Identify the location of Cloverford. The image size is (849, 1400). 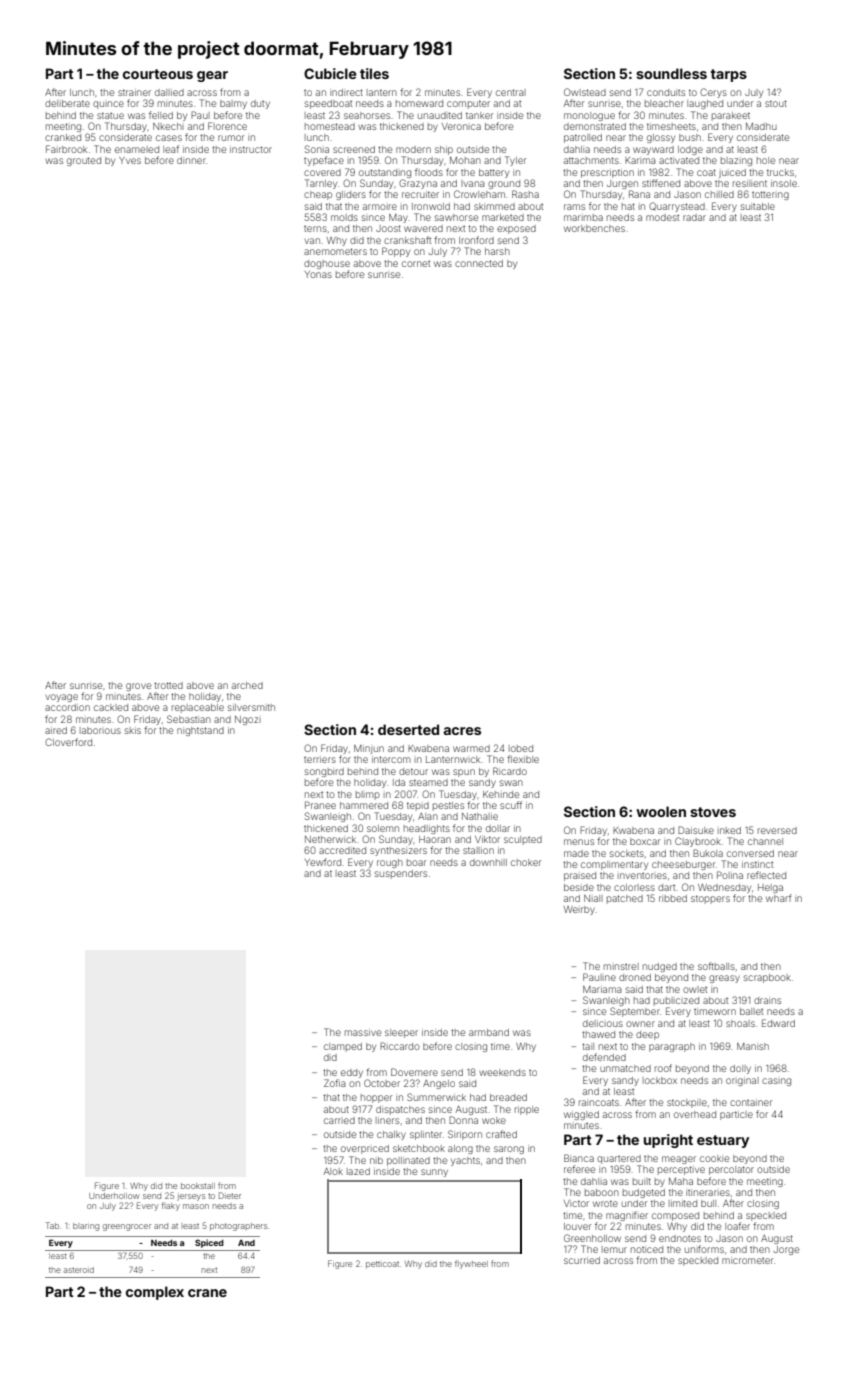
(68, 742).
